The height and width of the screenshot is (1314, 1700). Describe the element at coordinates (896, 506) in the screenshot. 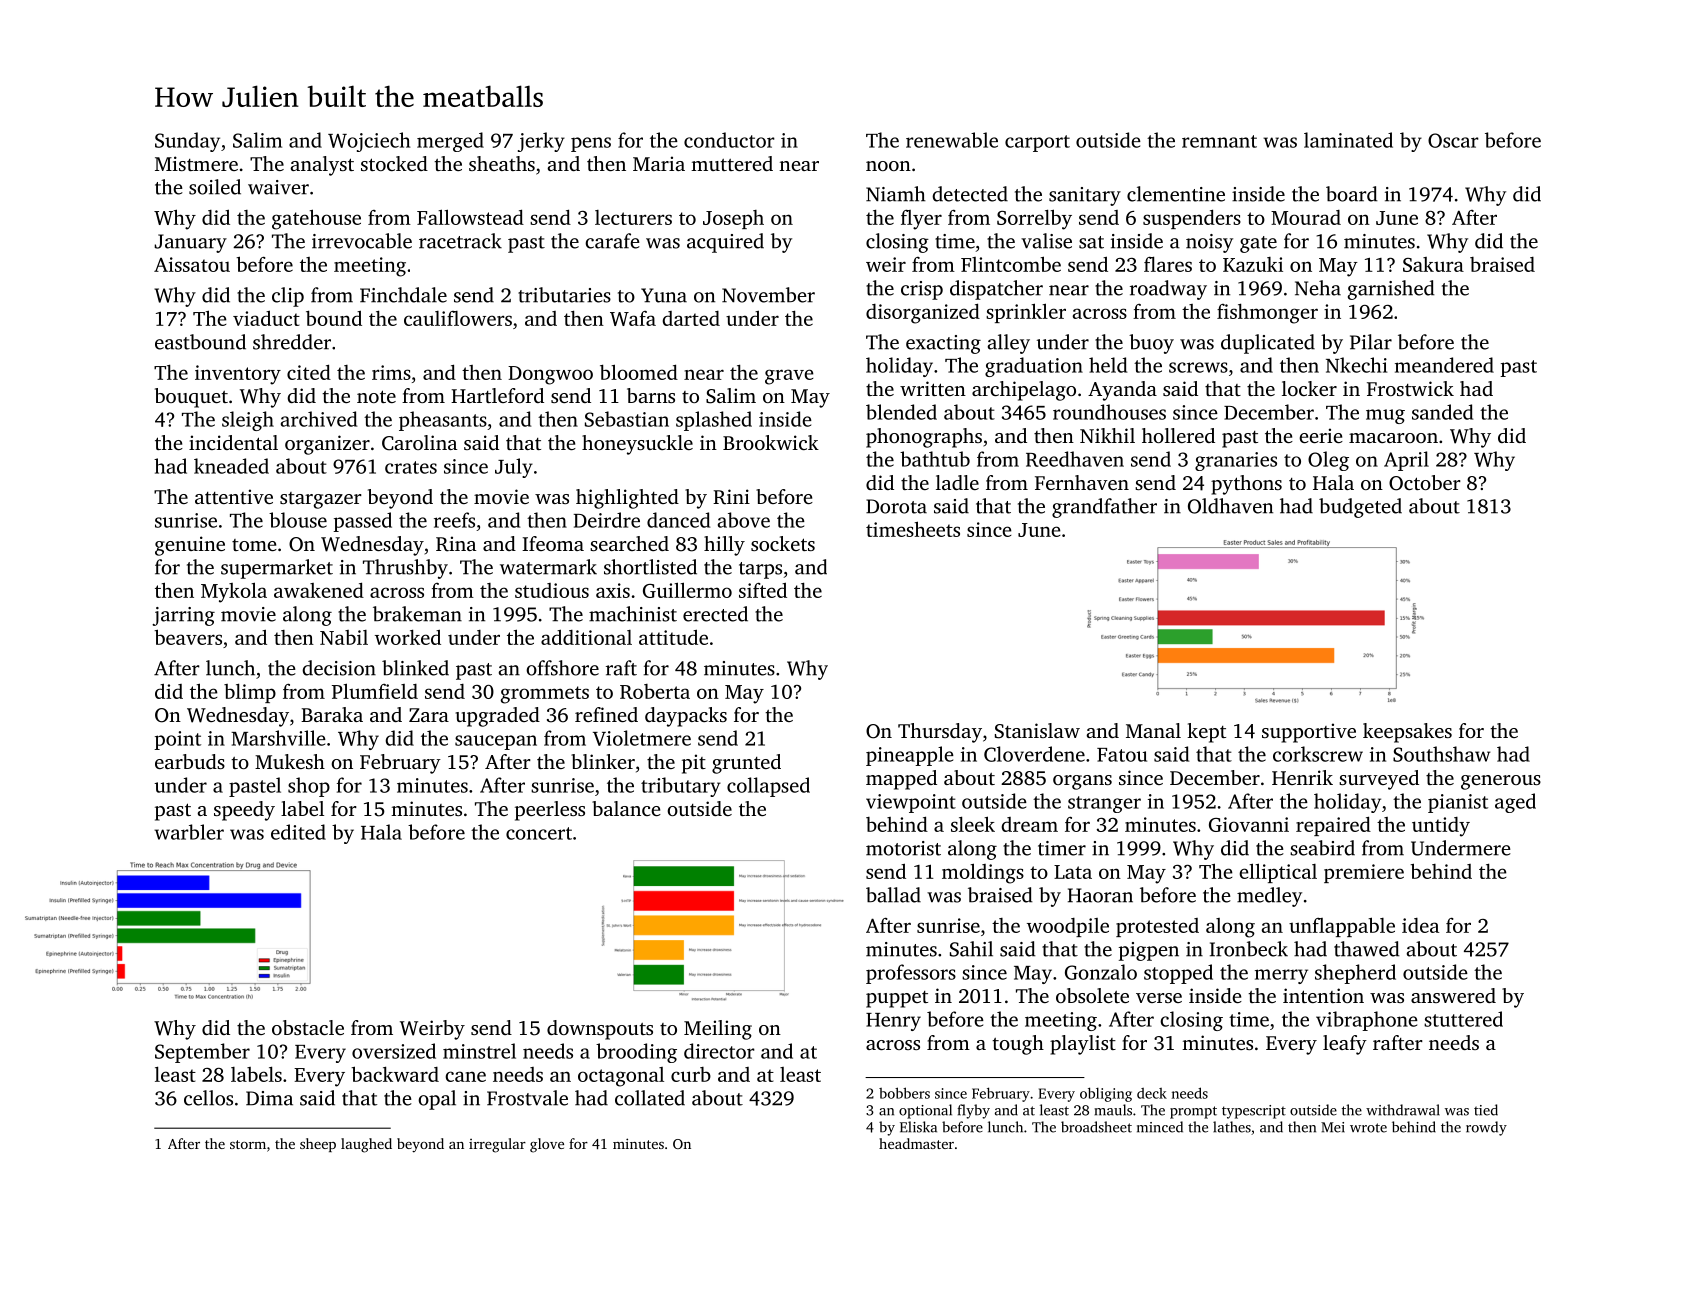

I see `Dorota` at that location.
